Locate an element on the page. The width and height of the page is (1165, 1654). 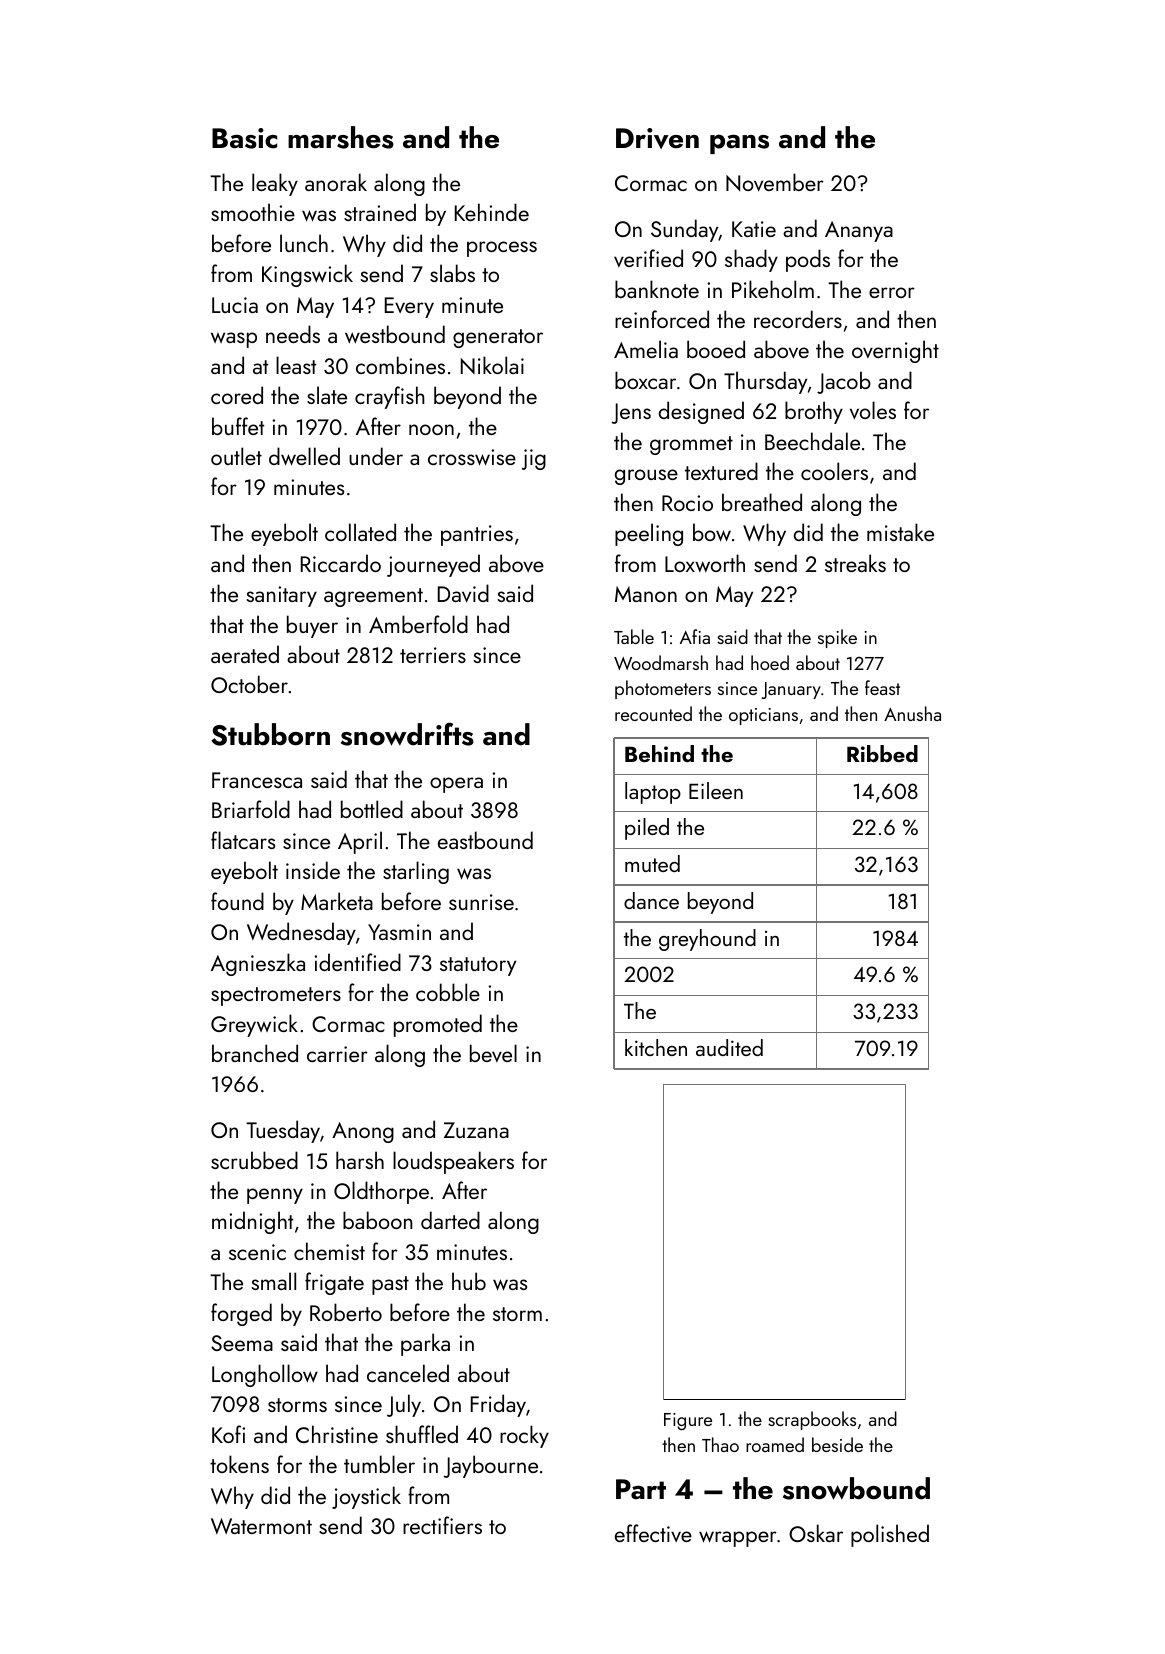
polished is located at coordinates (890, 1535).
